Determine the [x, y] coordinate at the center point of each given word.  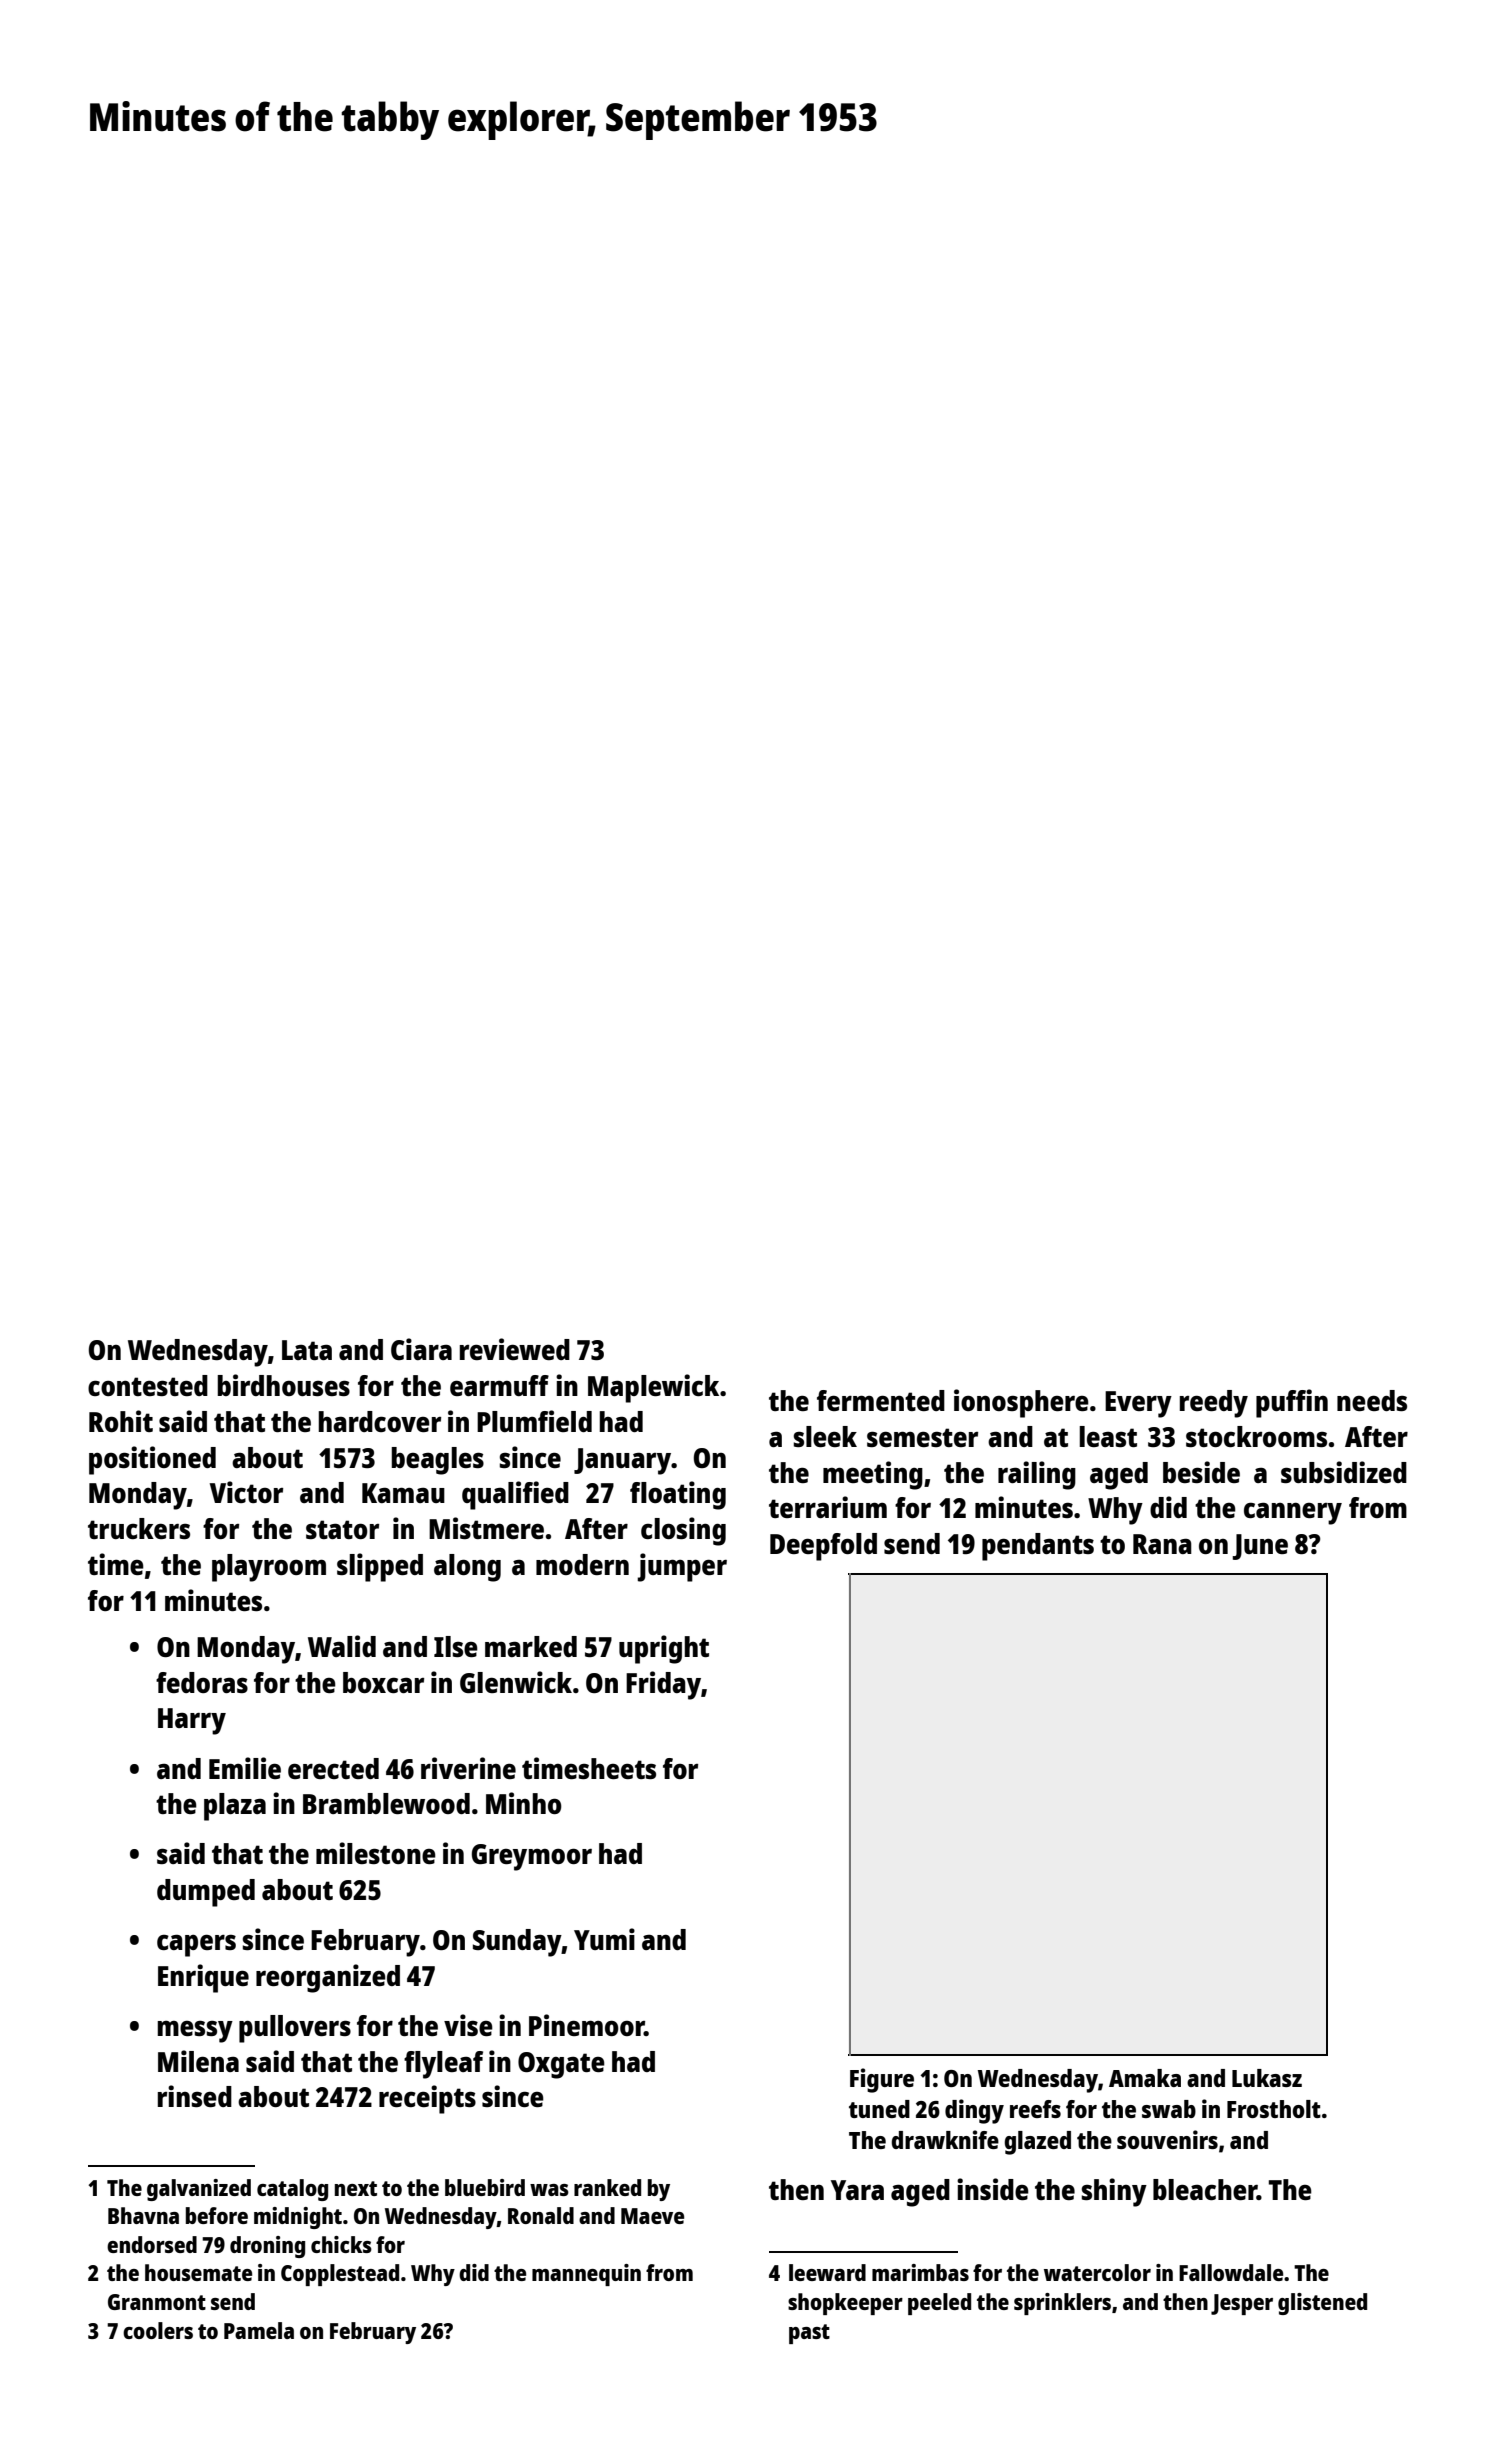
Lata [307, 1350]
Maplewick [653, 1388]
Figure [882, 2080]
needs [1372, 1400]
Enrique [203, 1978]
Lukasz [1267, 2078]
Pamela [259, 2330]
